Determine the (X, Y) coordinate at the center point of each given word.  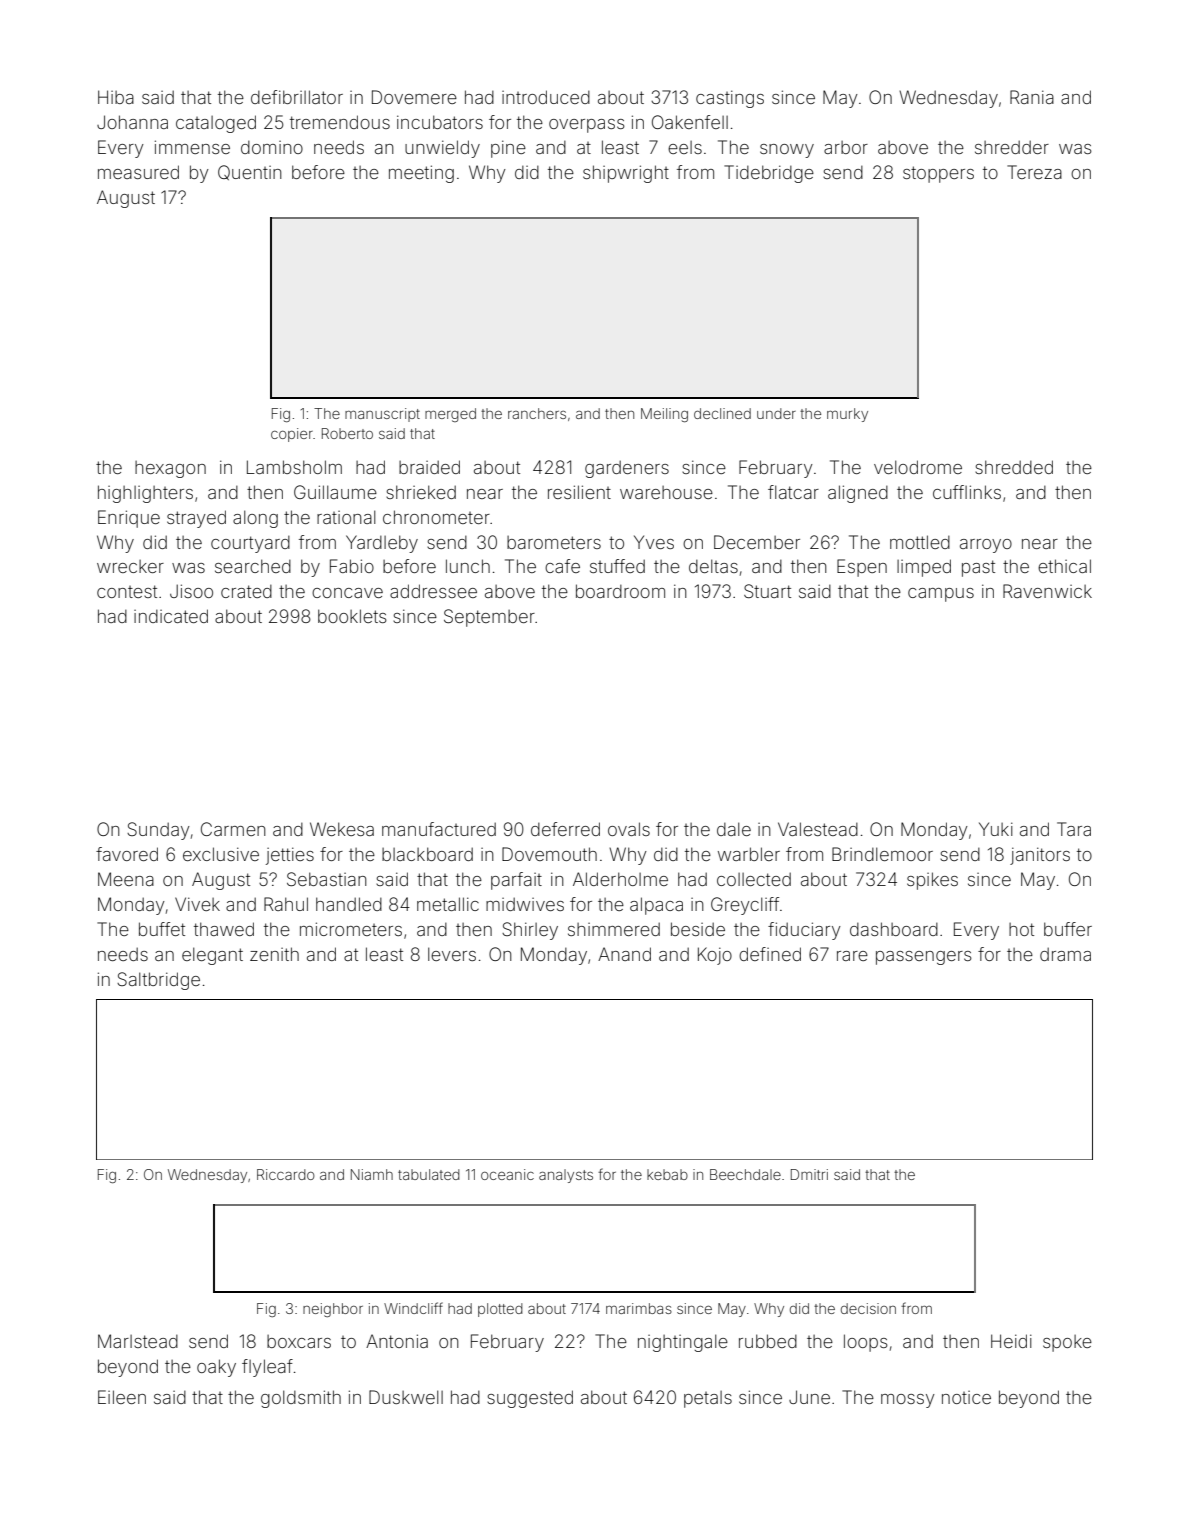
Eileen (122, 1397)
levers (452, 954)
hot (1021, 929)
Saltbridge (158, 981)
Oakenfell (690, 122)
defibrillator (297, 97)
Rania (1032, 97)
